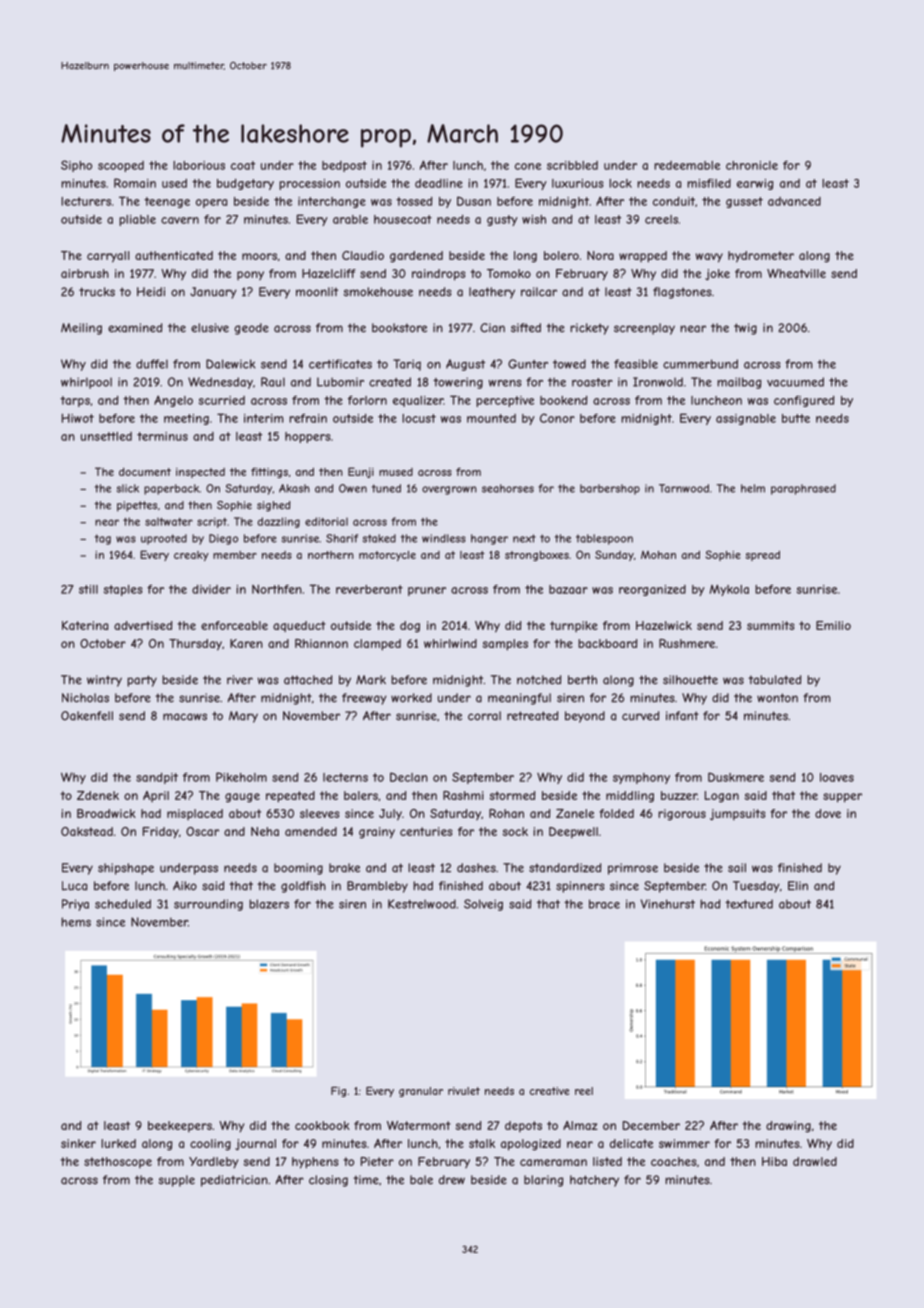 The height and width of the screenshot is (1308, 924). I want to click on tag, so click(103, 539).
